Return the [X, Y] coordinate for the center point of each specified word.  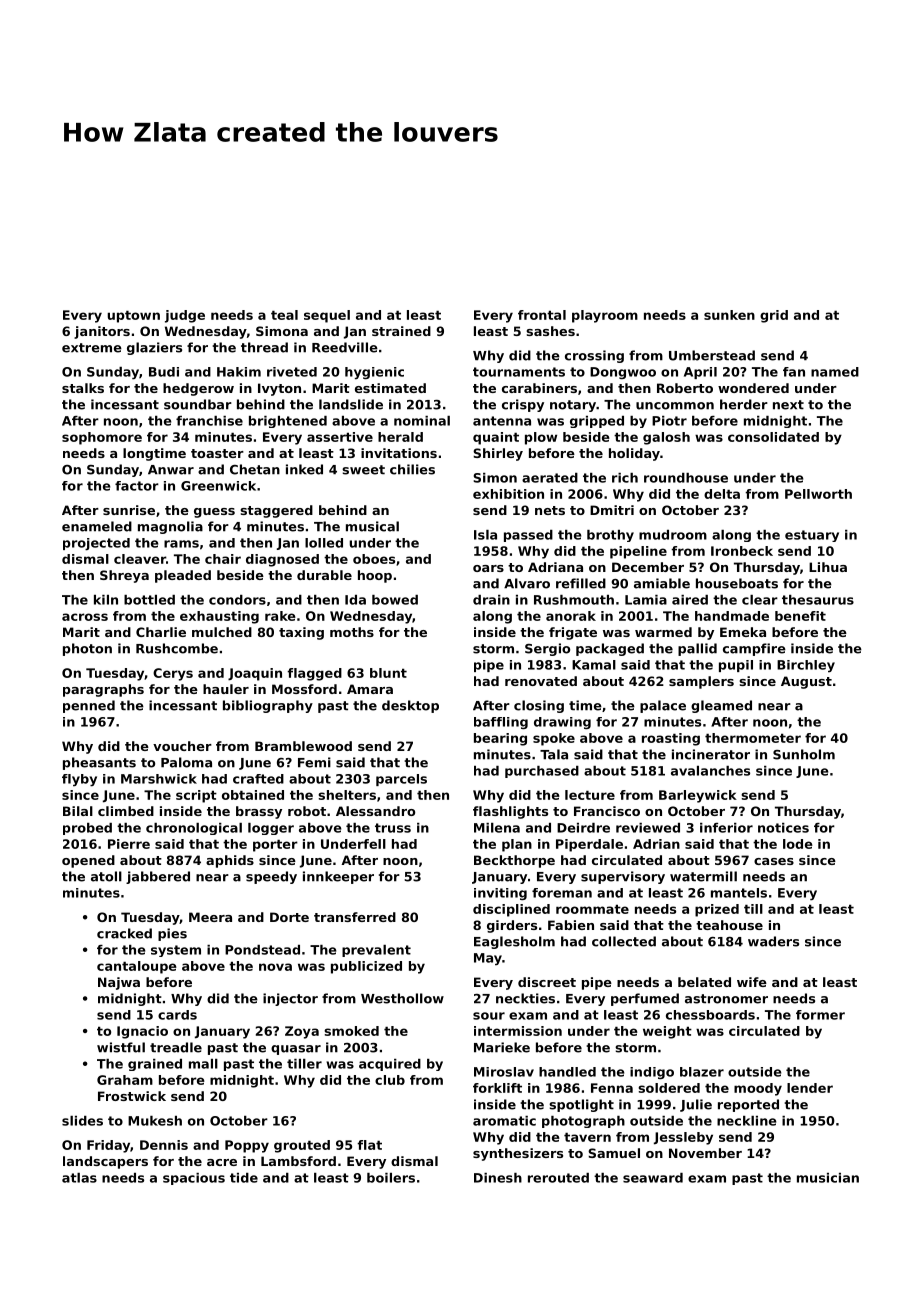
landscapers [105, 1162]
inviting [500, 894]
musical [372, 526]
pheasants [99, 763]
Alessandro [375, 811]
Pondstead [262, 950]
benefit [800, 616]
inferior [726, 828]
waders [773, 941]
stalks [83, 388]
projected [96, 544]
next [788, 405]
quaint [496, 438]
